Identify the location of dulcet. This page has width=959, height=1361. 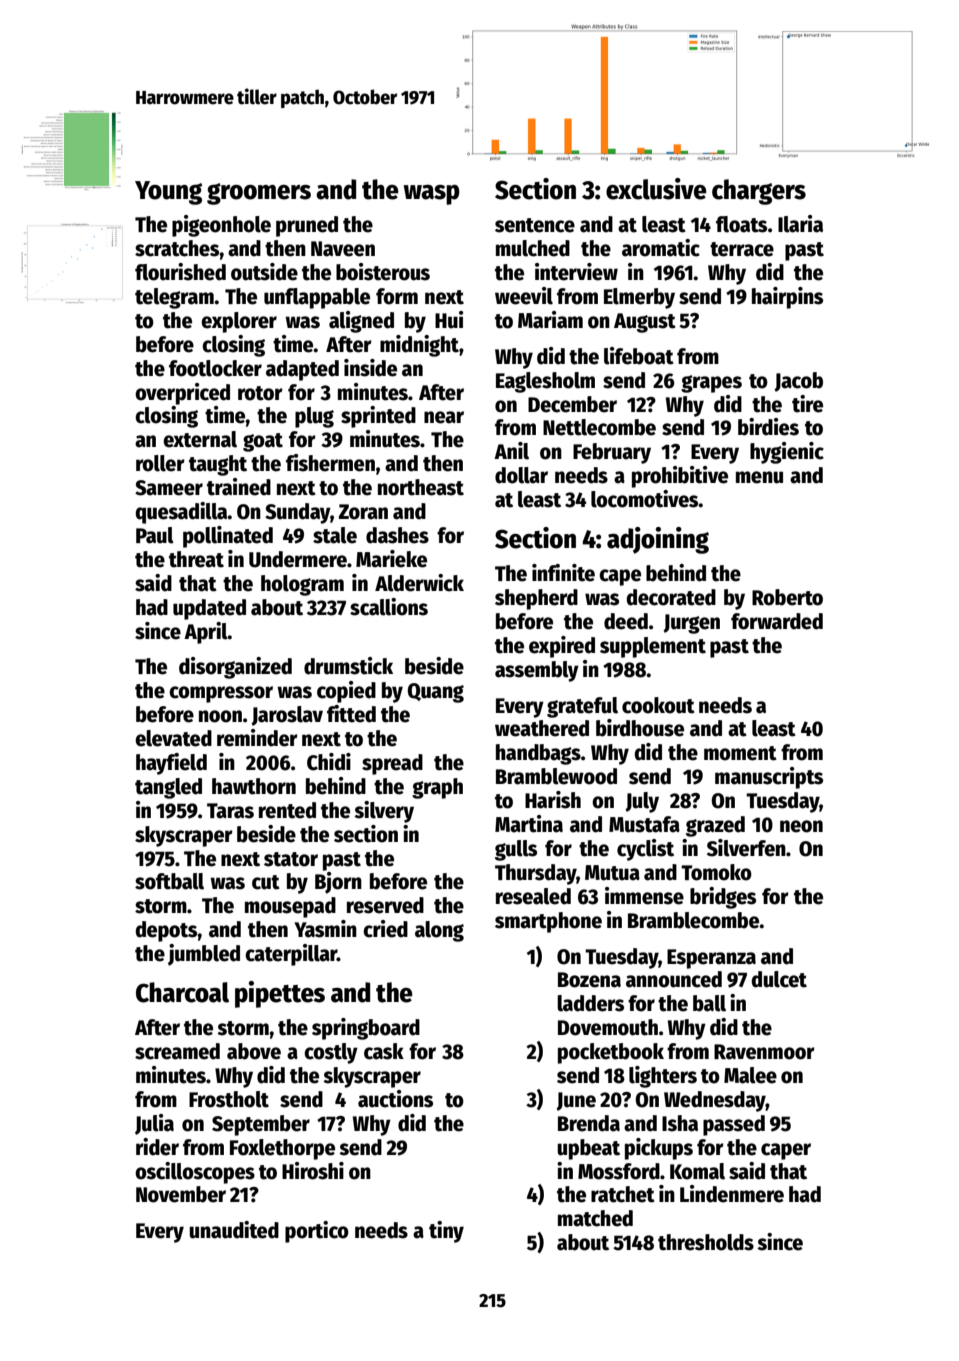
(779, 979).
